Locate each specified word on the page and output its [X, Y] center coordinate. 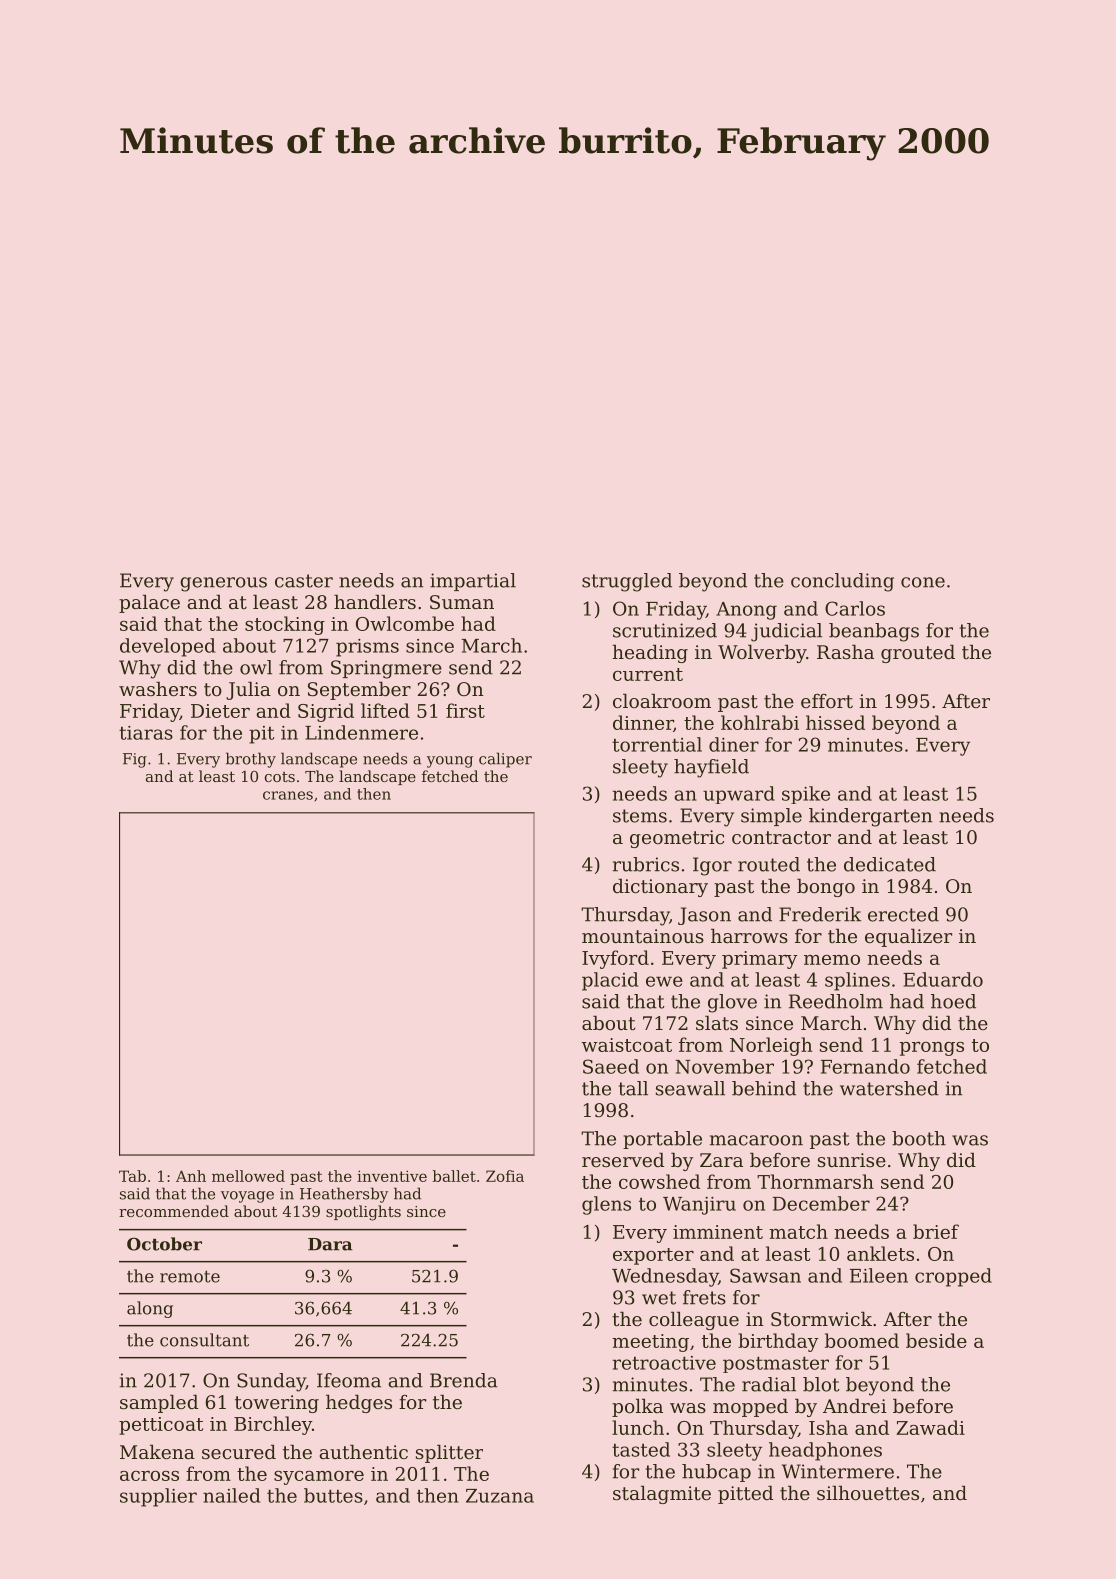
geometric [677, 839]
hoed [953, 1001]
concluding [842, 582]
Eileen [879, 1275]
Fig [135, 760]
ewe [664, 981]
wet [659, 1298]
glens [606, 1205]
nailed [231, 1495]
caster [304, 581]
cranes [288, 795]
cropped [953, 1277]
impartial [473, 582]
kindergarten [870, 817]
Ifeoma [349, 1380]
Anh [191, 1176]
